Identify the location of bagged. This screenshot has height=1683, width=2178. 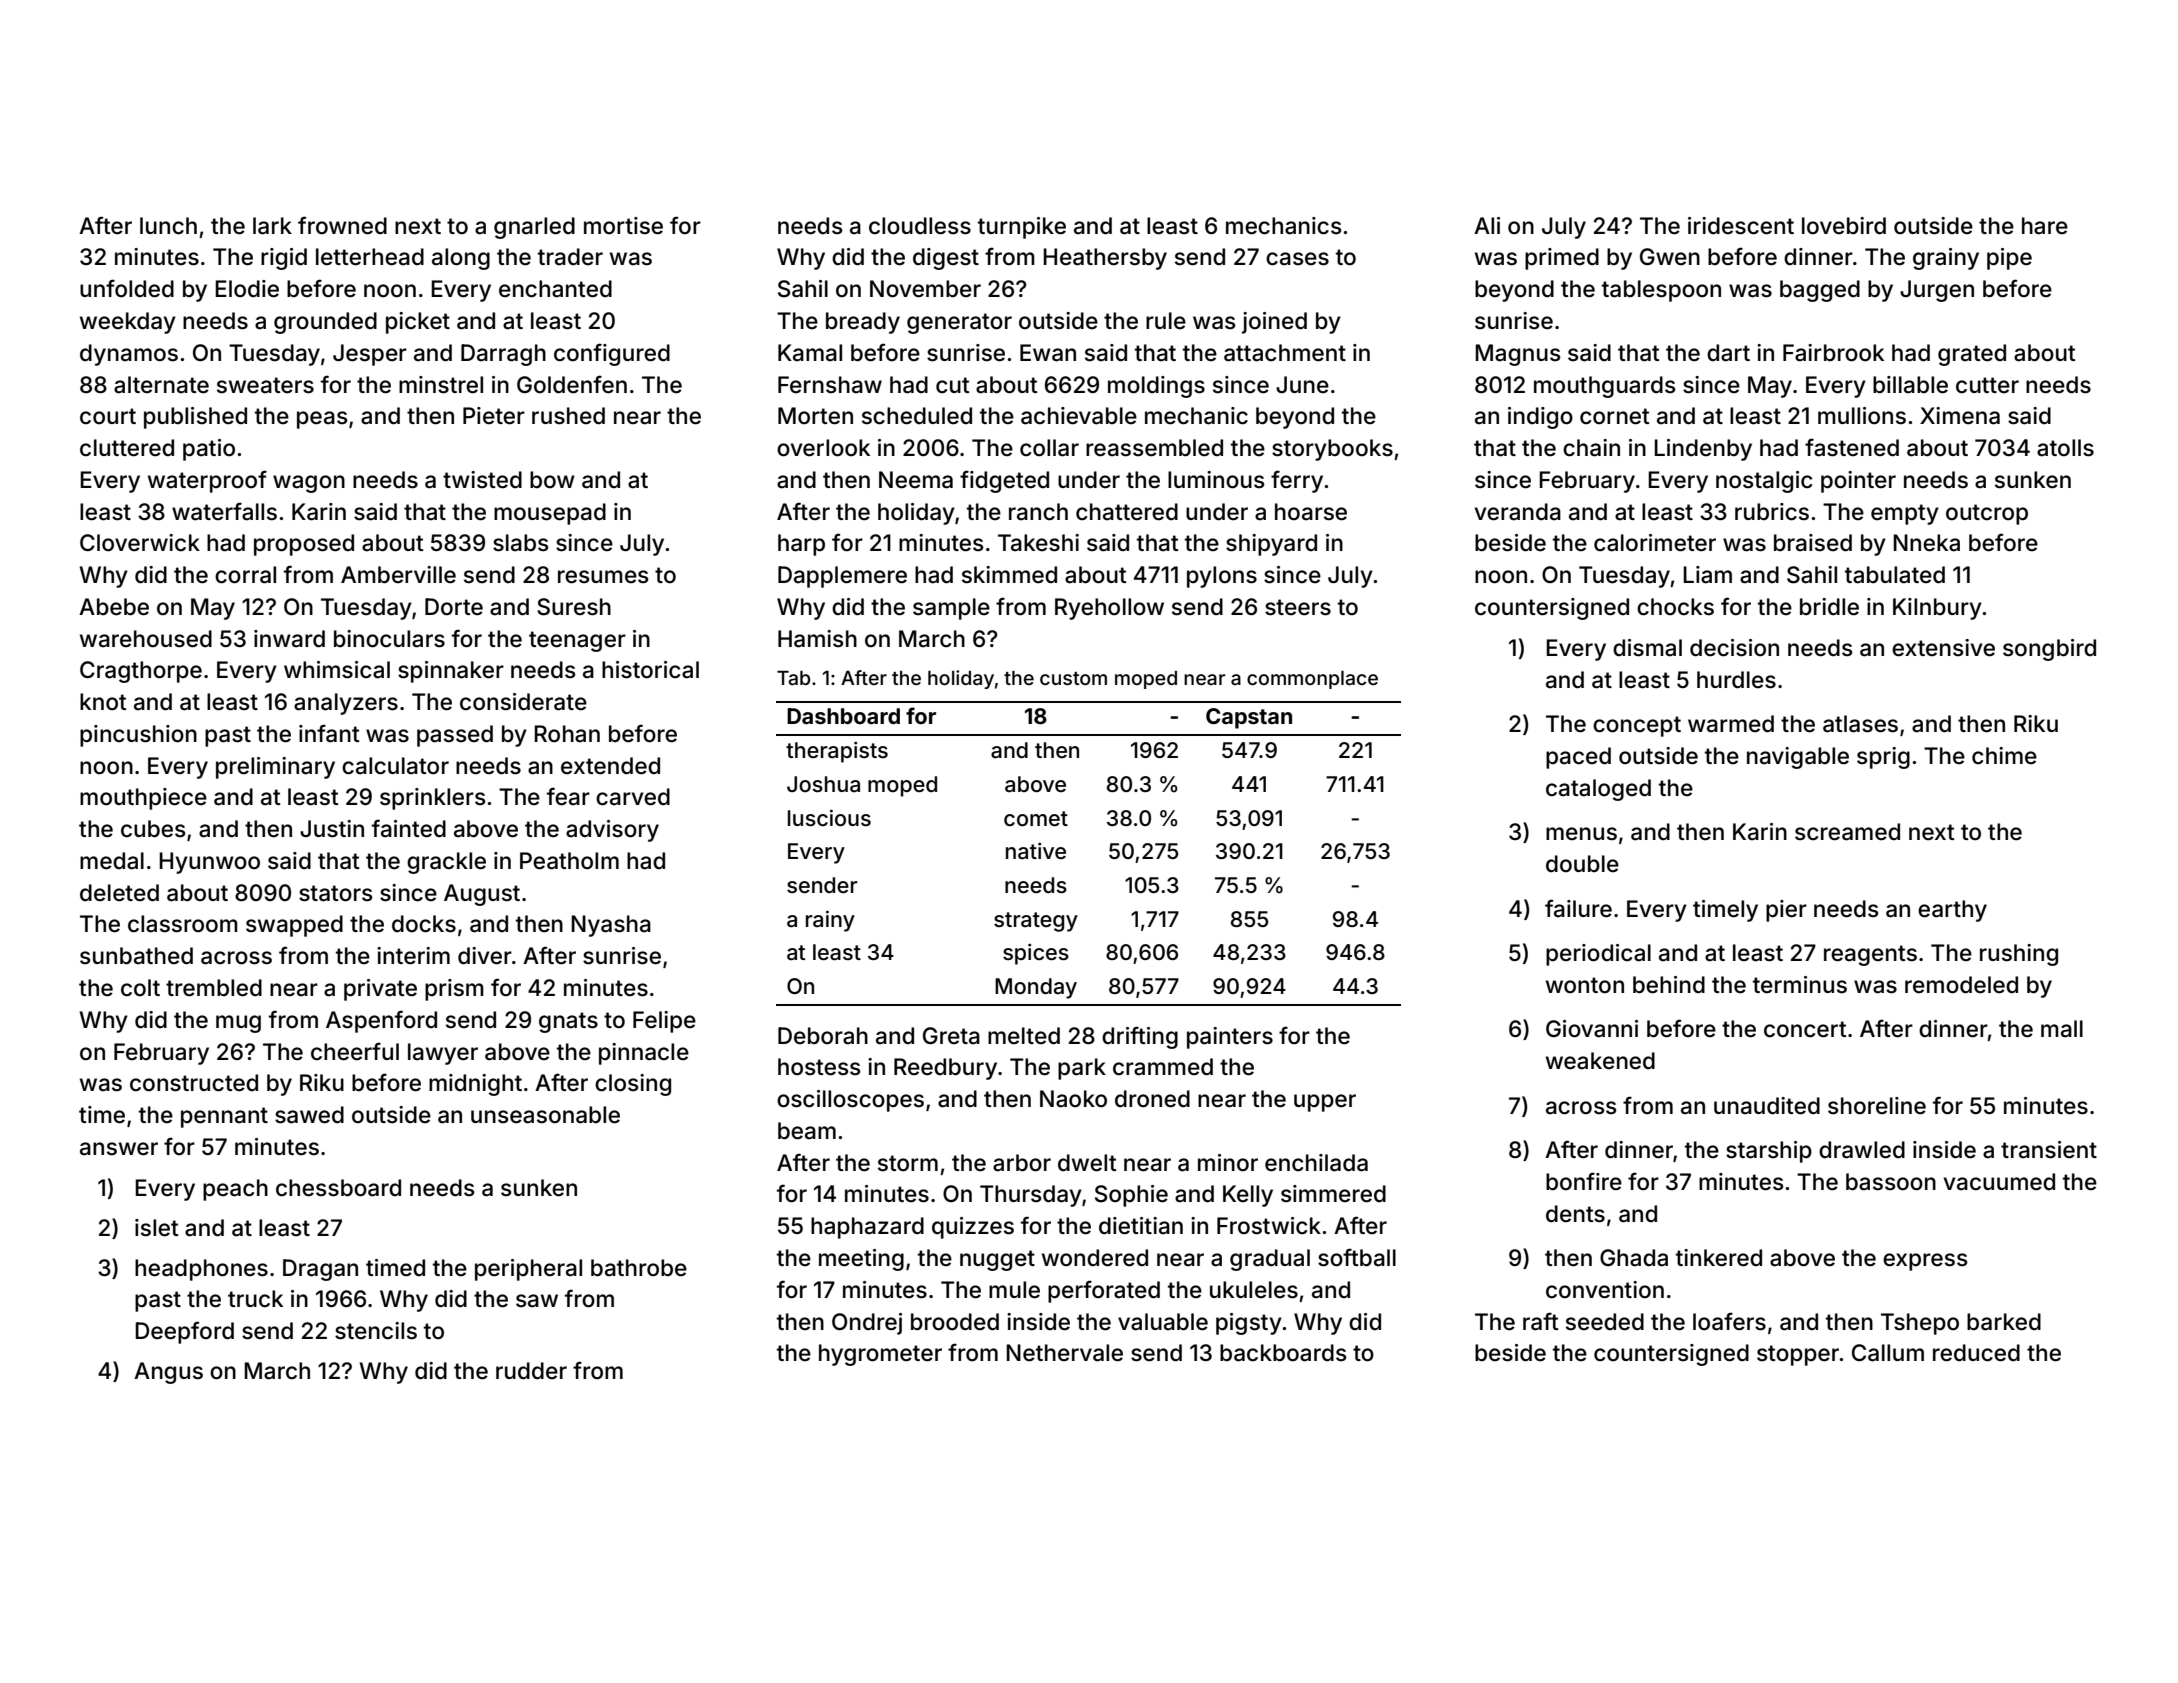
(1820, 291).
